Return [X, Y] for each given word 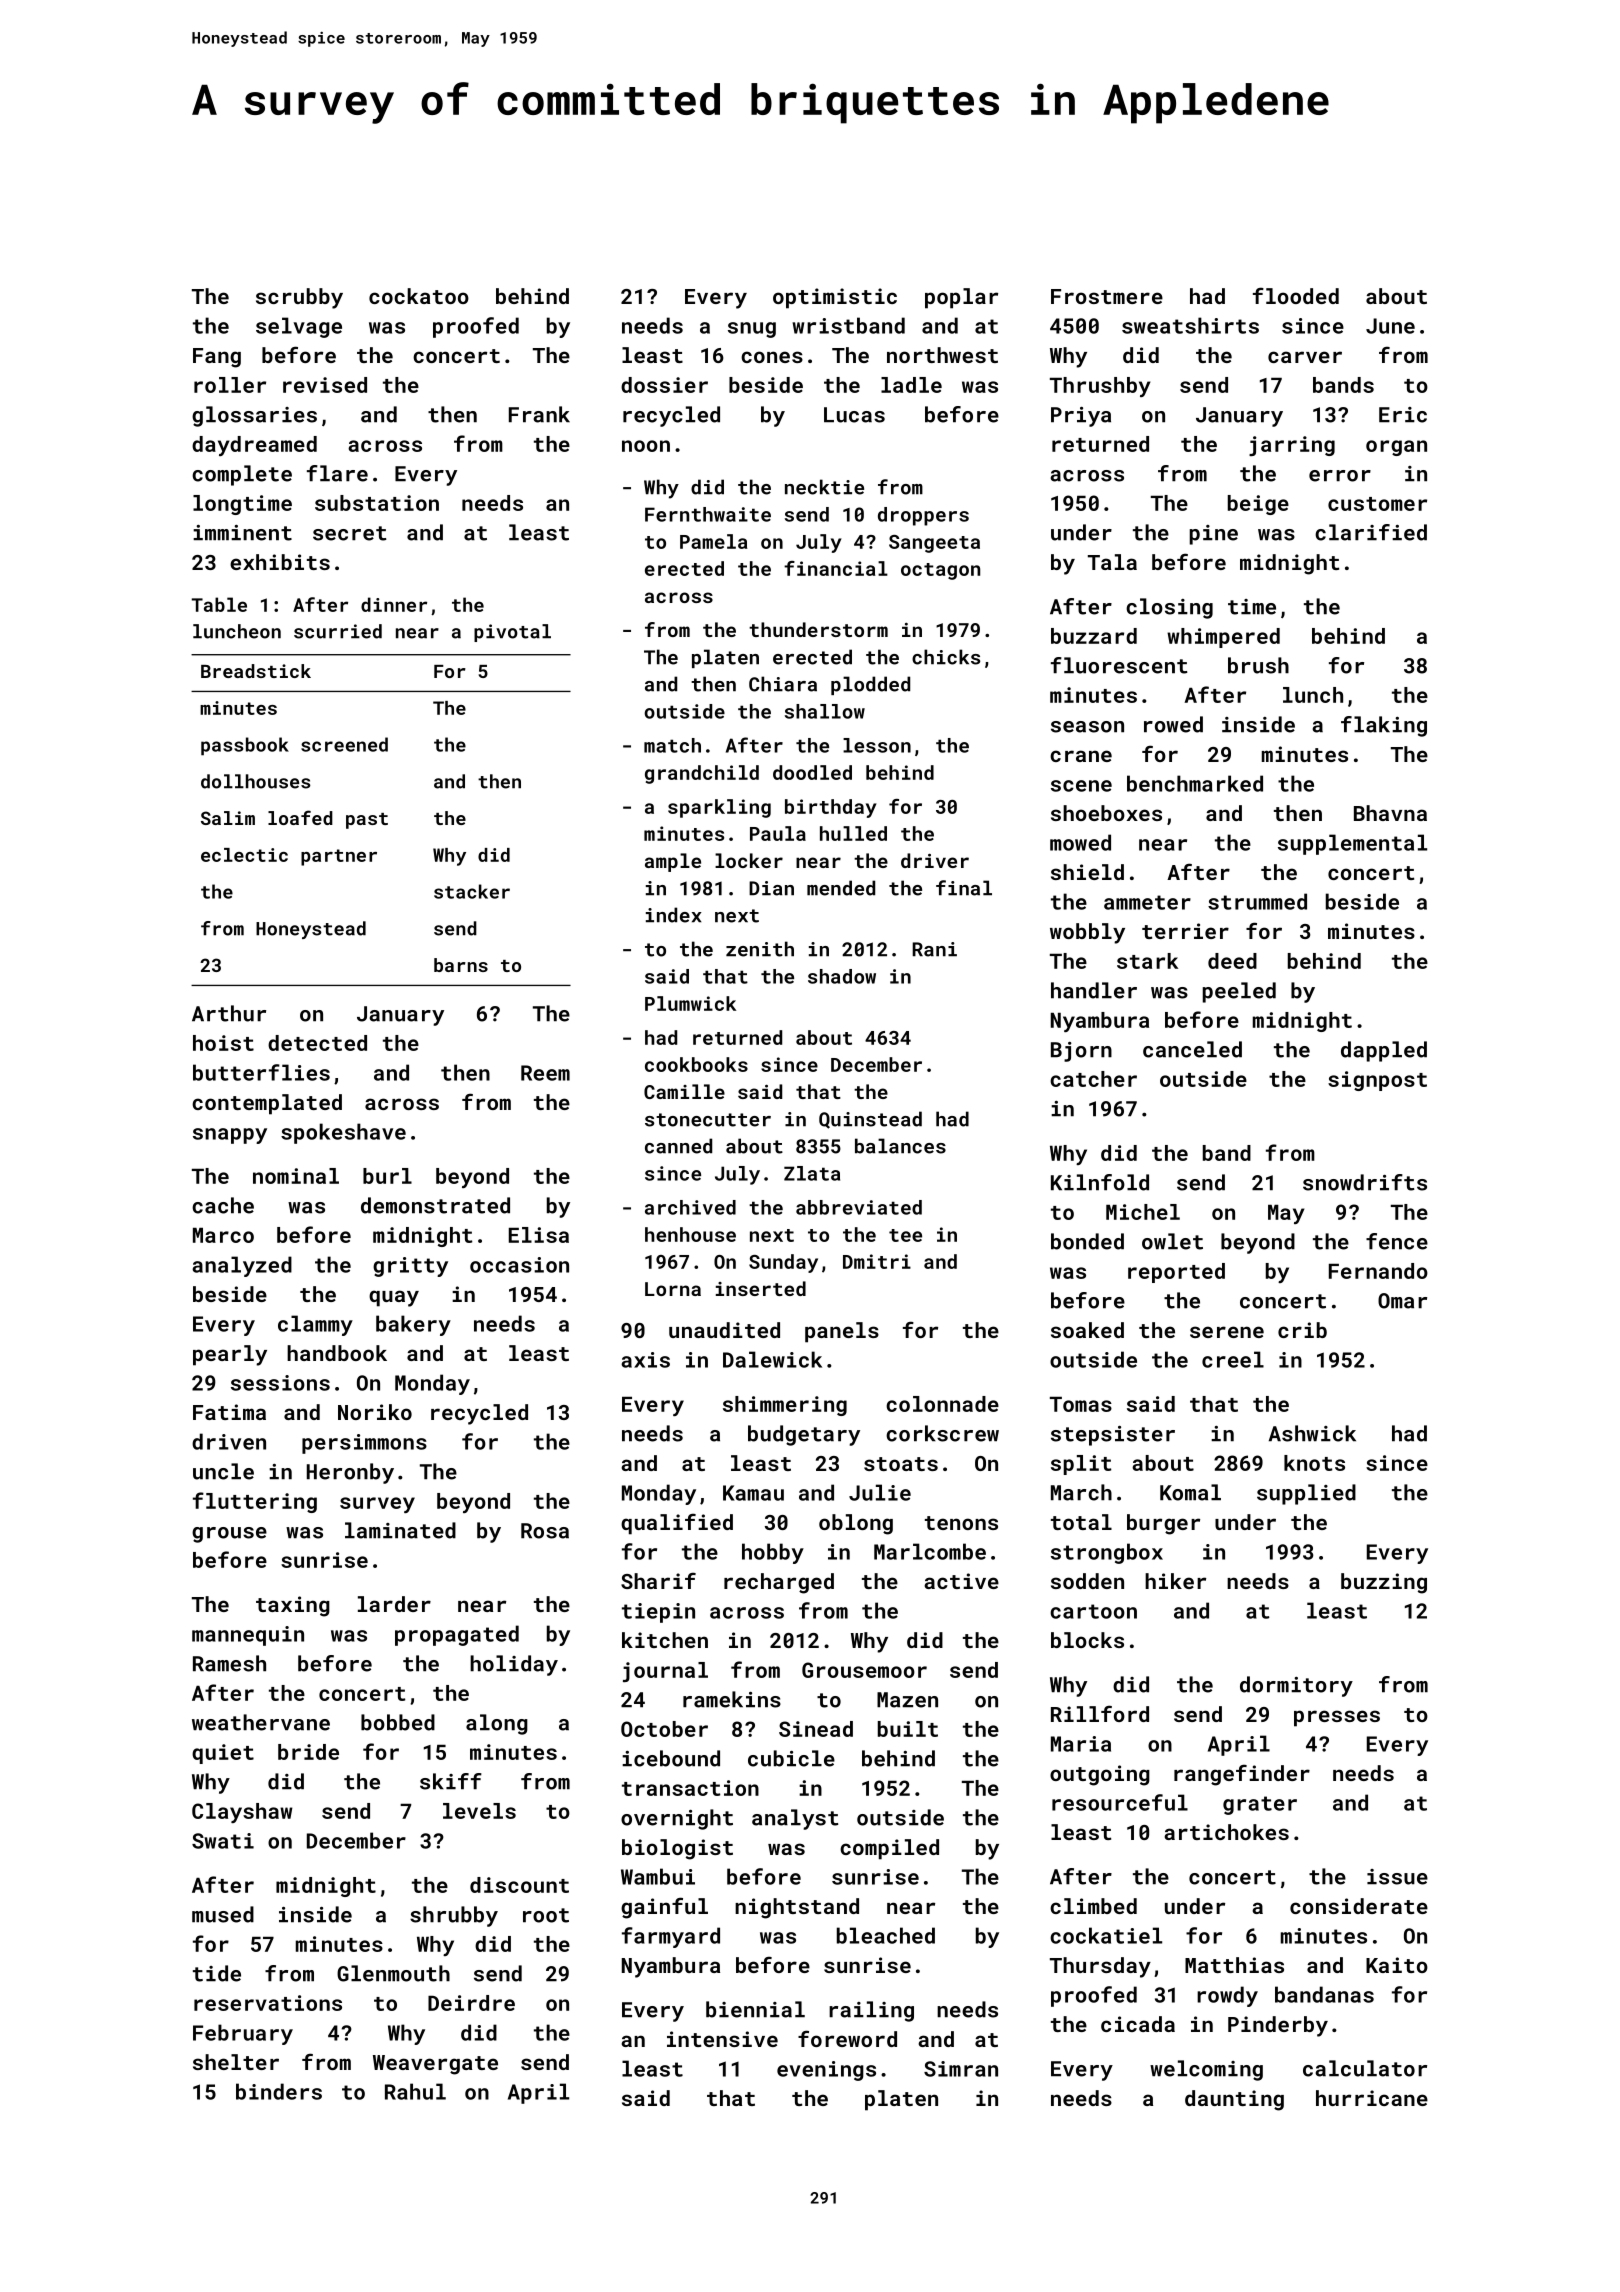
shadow [842, 976]
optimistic [835, 298]
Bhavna [1390, 813]
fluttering [255, 1502]
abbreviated [859, 1207]
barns [461, 965]
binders [279, 2091]
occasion [519, 1265]
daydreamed [254, 446]
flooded [1296, 295]
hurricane [1372, 2098]
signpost [1377, 1081]
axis [645, 1360]
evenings [826, 2071]
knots [1314, 1463]
